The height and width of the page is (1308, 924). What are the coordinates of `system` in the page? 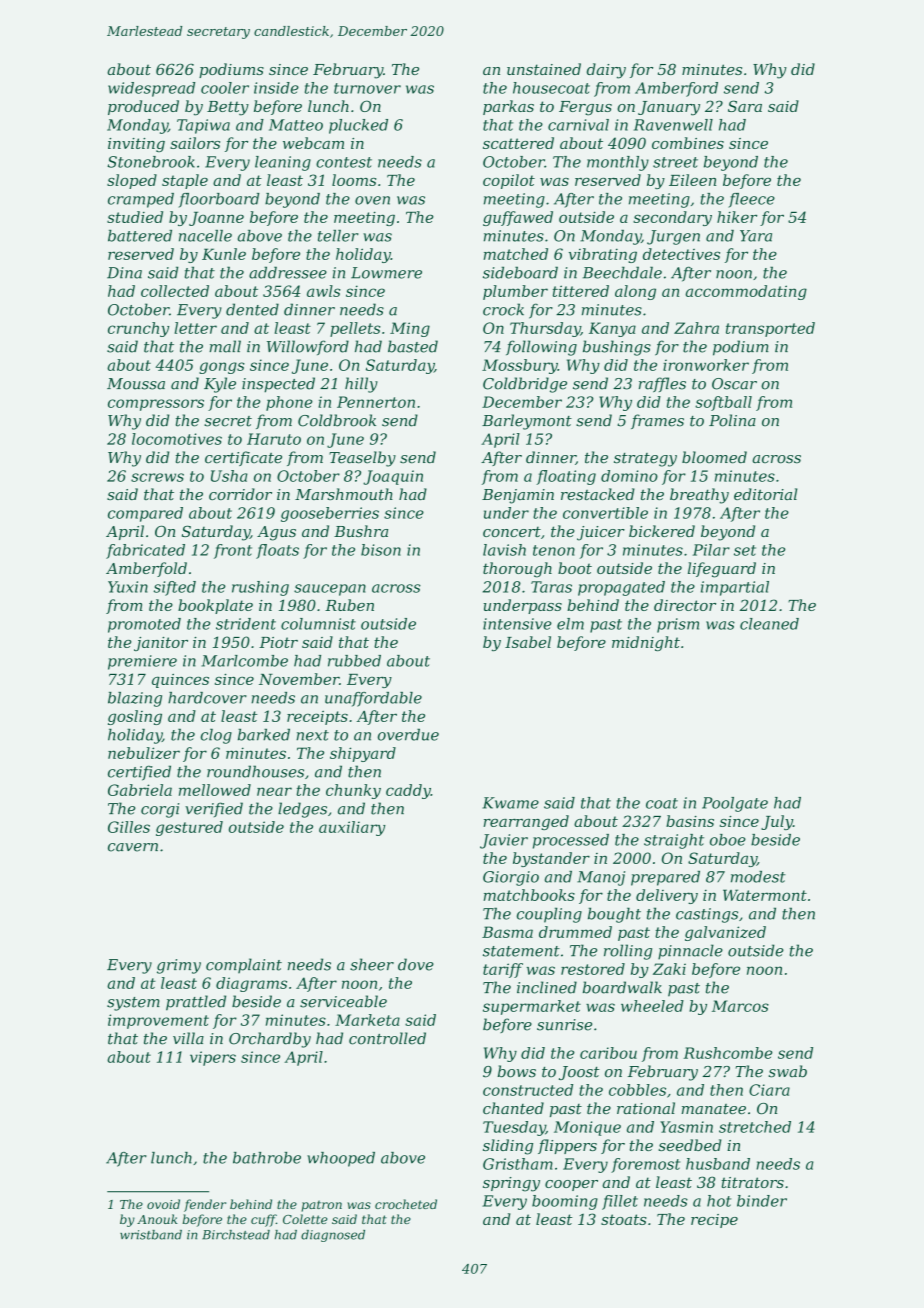 It's located at (133, 1004).
